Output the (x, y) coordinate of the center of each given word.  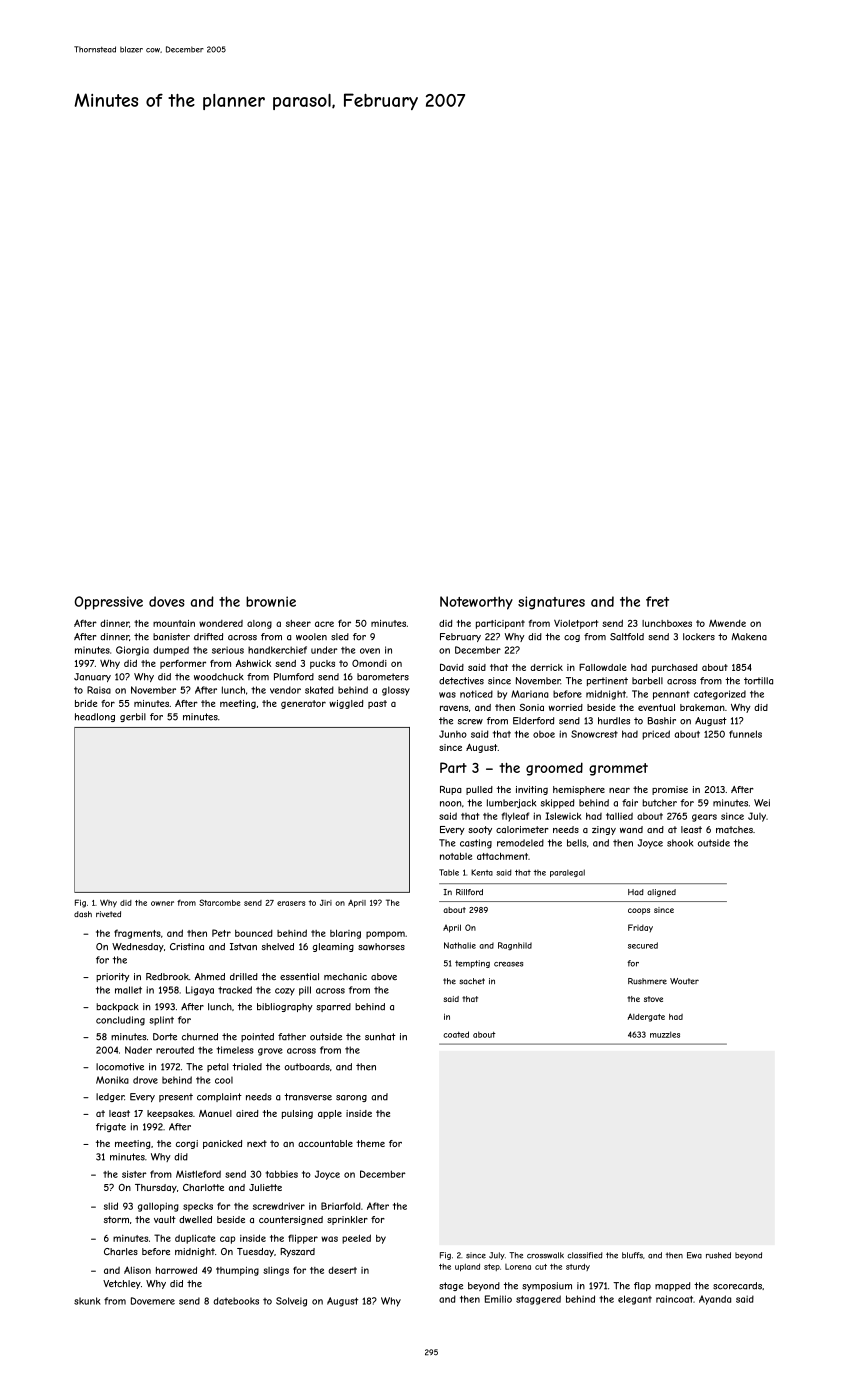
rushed (718, 1255)
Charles (121, 1251)
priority (113, 977)
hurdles (614, 721)
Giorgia (132, 651)
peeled (356, 1239)
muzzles (665, 1034)
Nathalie (460, 945)
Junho (453, 734)
